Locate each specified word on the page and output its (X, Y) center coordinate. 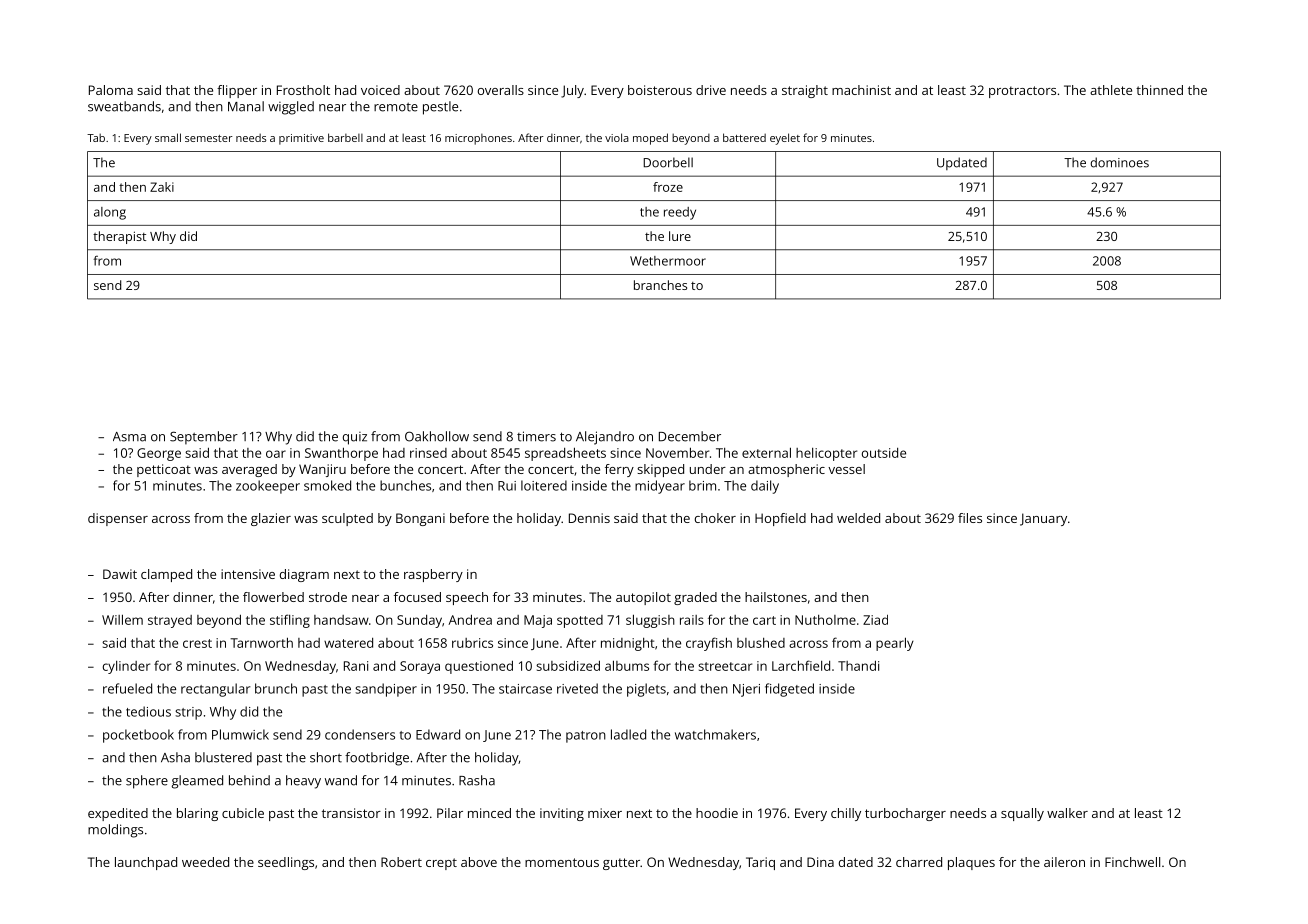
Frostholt (303, 90)
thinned (1159, 90)
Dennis (589, 518)
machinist (861, 90)
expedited (118, 814)
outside (884, 453)
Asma (129, 437)
